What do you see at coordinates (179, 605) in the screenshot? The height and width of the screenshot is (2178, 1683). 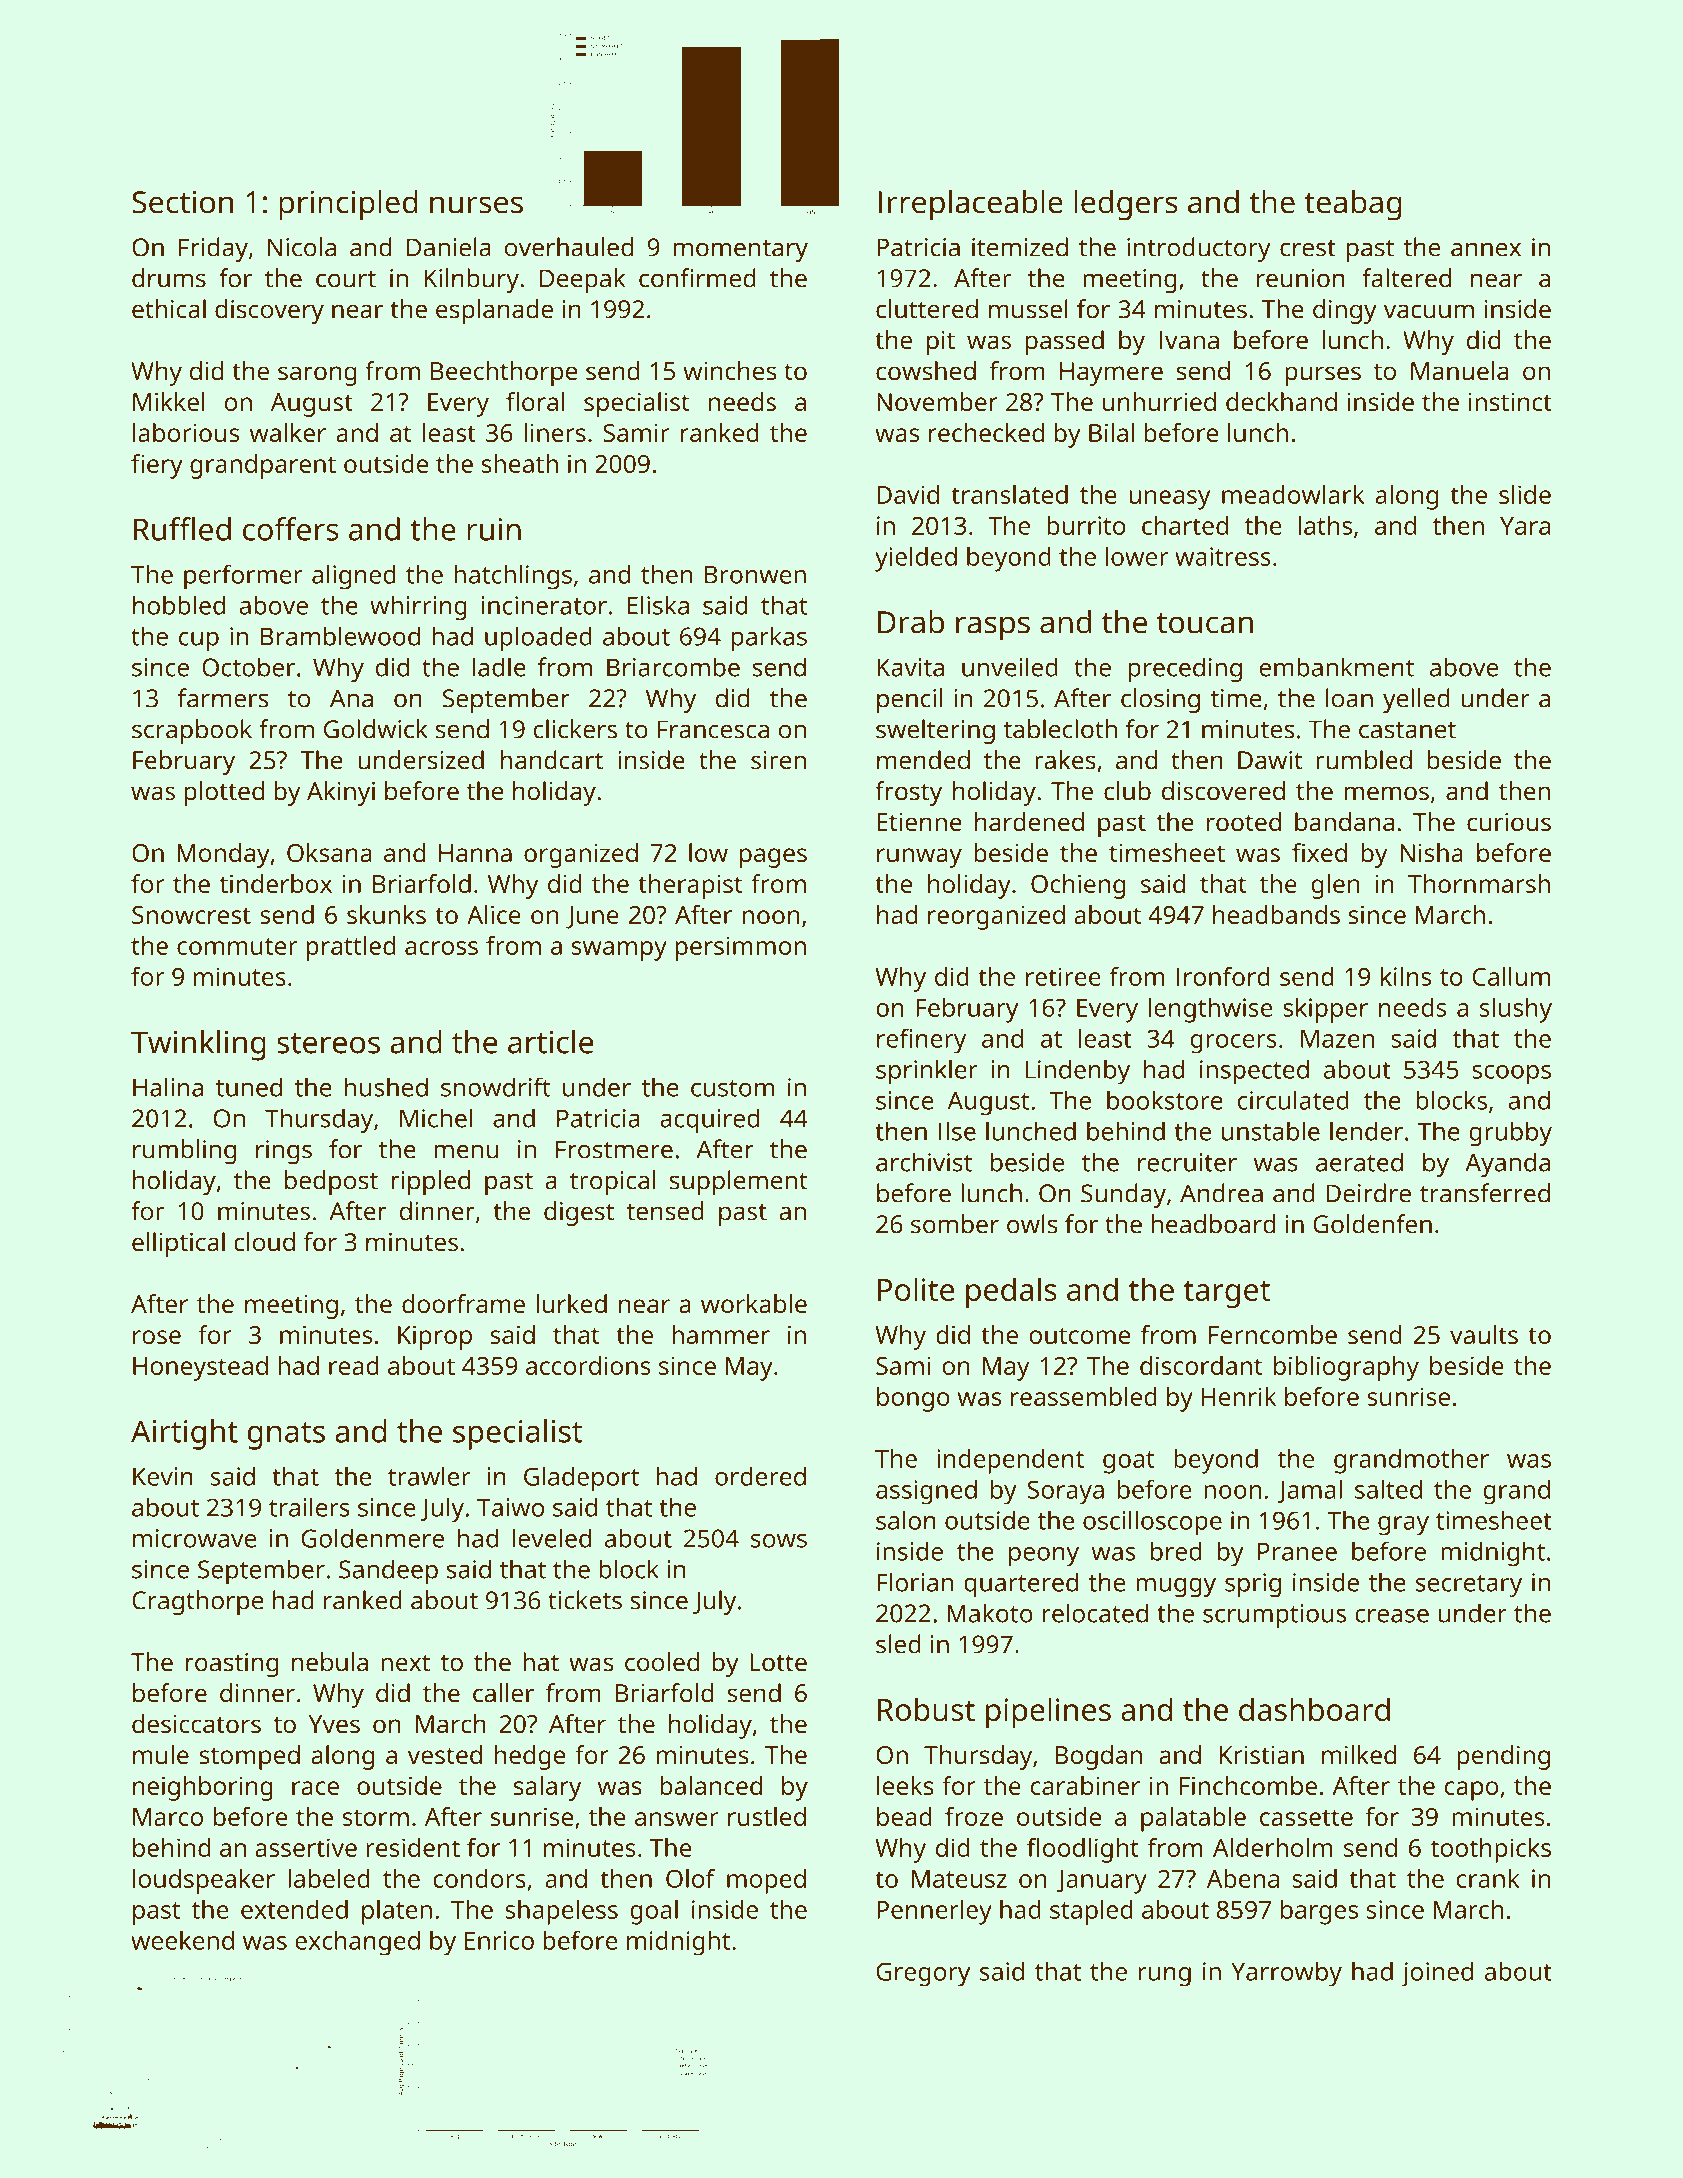 I see `hobbled` at bounding box center [179, 605].
